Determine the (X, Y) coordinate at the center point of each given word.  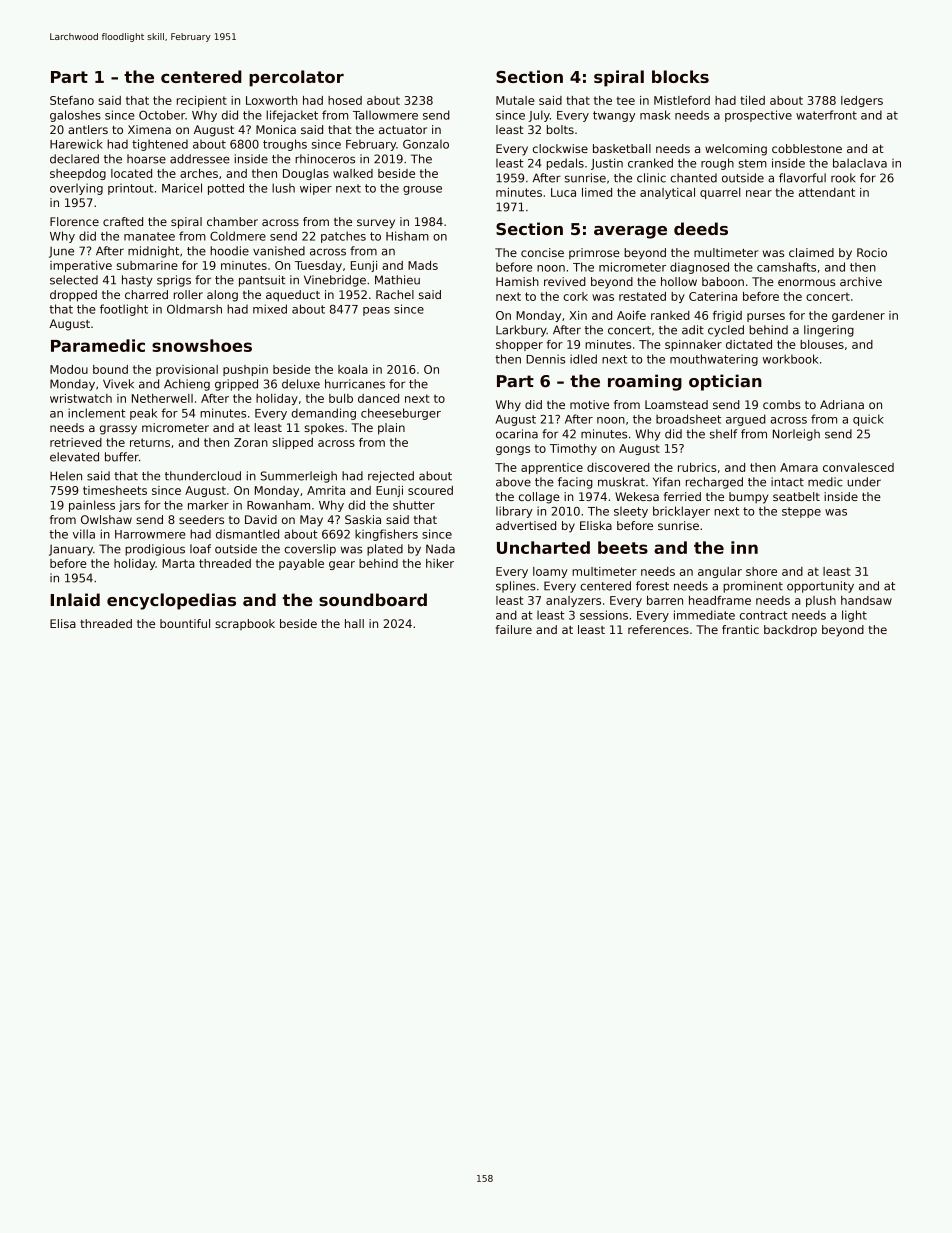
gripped (236, 385)
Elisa (63, 623)
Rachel (395, 294)
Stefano (72, 100)
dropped (73, 296)
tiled (752, 100)
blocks (680, 76)
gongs (513, 450)
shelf (723, 434)
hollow (679, 281)
